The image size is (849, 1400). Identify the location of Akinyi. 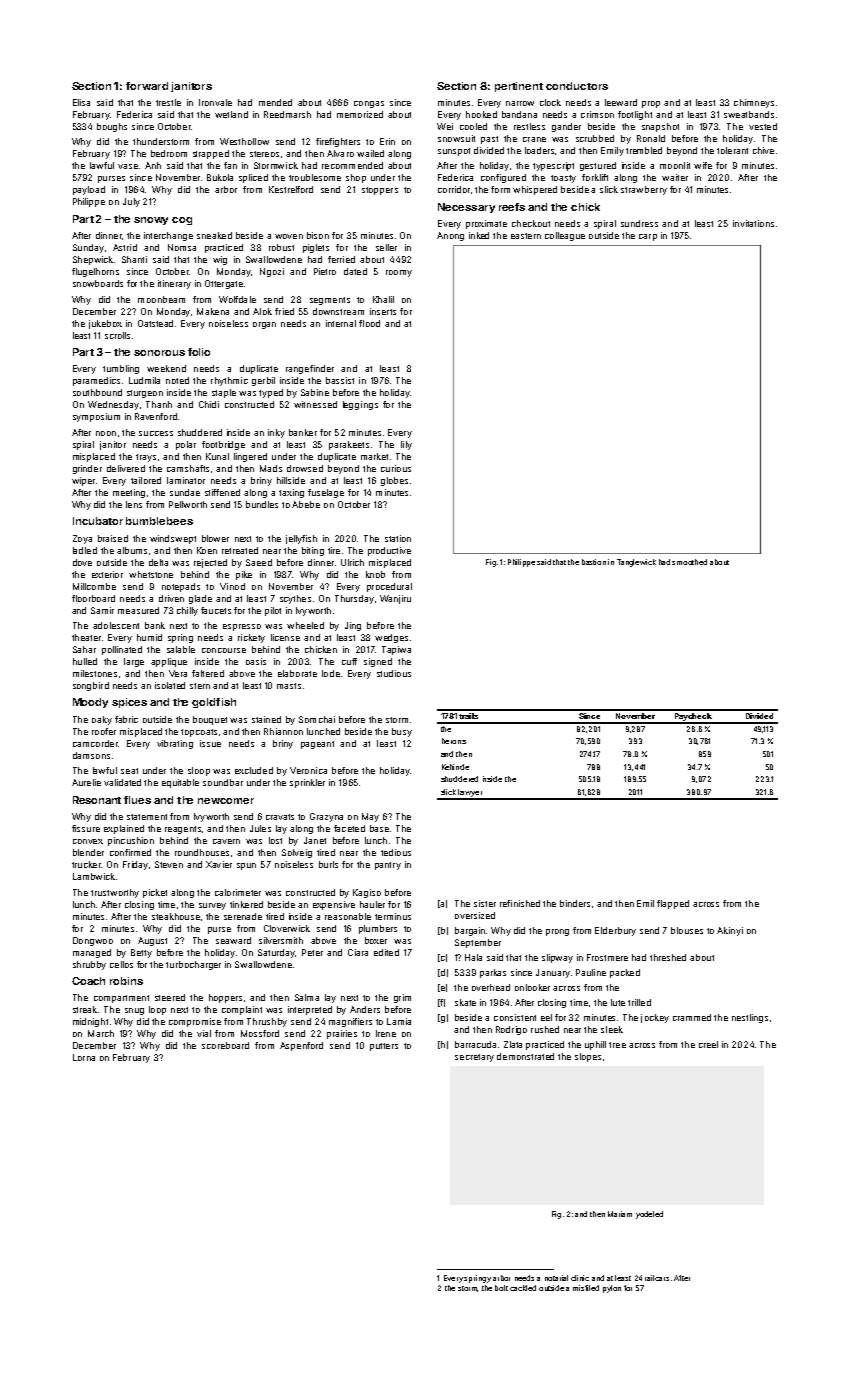
(730, 931).
